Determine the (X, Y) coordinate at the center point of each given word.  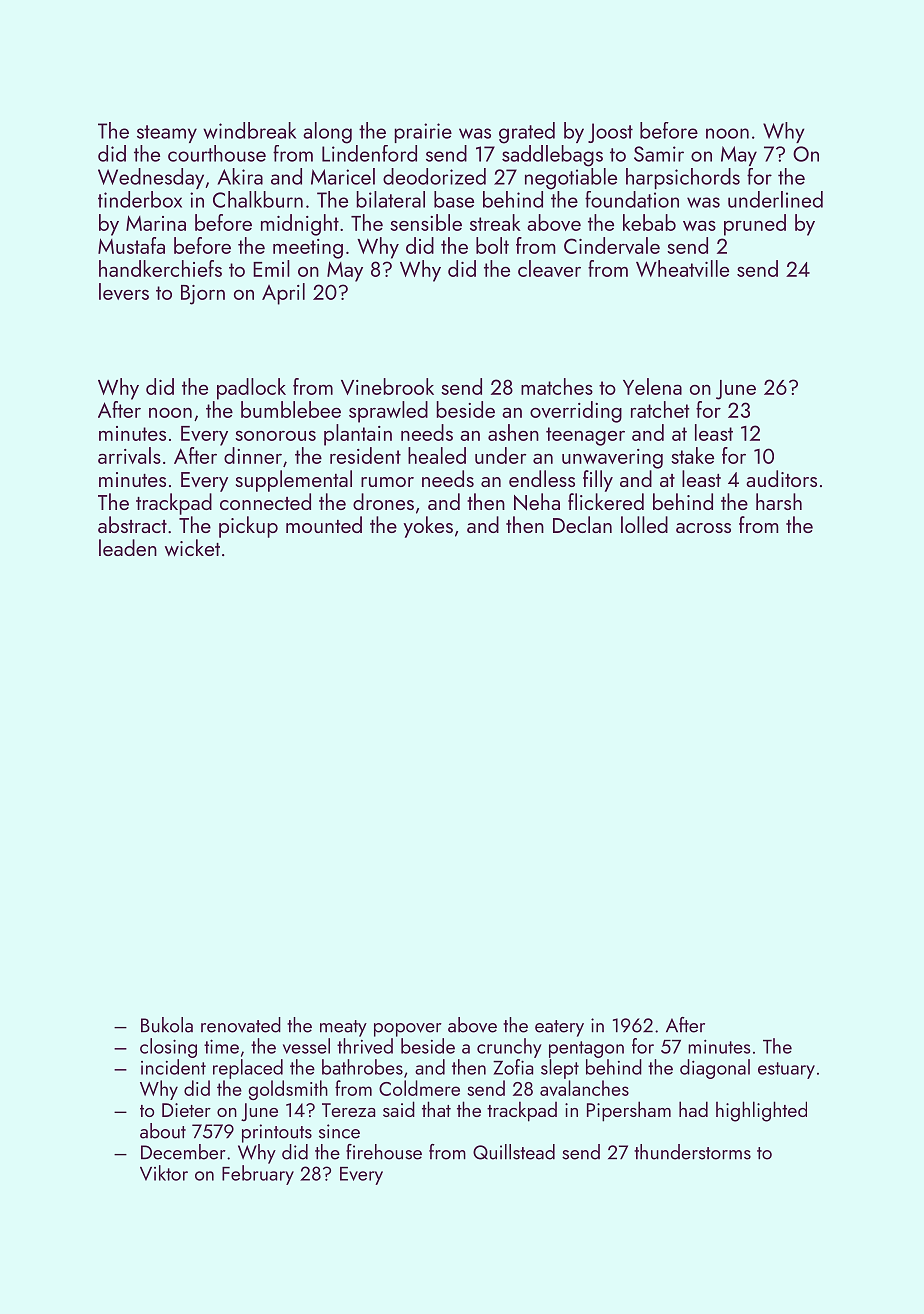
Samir (659, 154)
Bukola (167, 1025)
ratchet (660, 409)
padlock (251, 389)
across (703, 528)
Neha (537, 501)
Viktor (164, 1173)
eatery (559, 1028)
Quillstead (514, 1152)
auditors (781, 478)
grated (527, 133)
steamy (167, 134)
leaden (128, 547)
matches (557, 386)
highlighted (761, 1111)
